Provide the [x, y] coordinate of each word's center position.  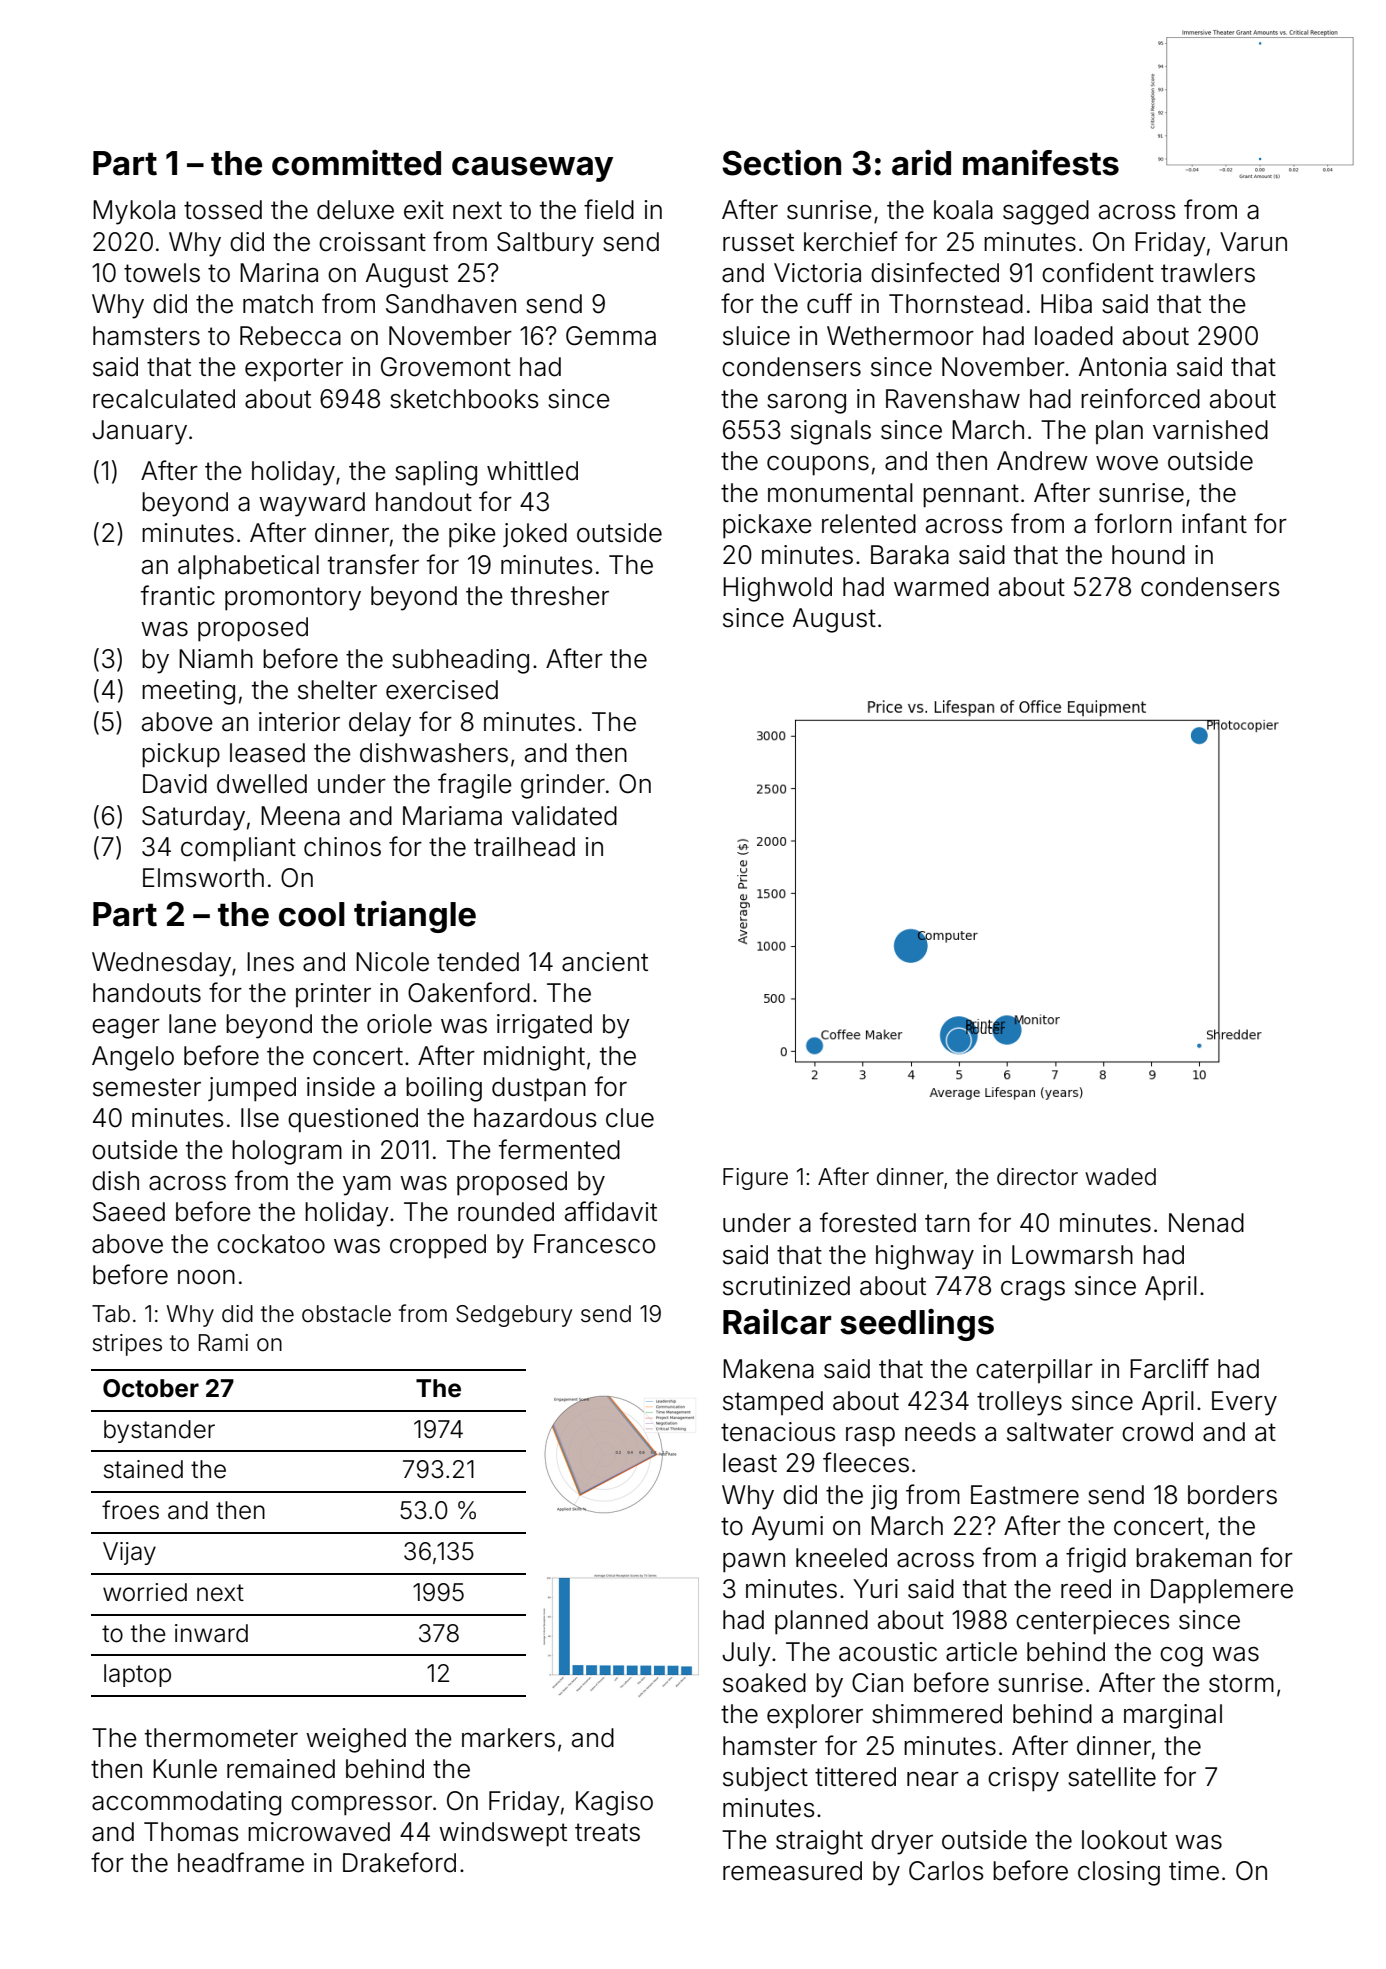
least [750, 1463]
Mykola [134, 212]
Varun [1253, 242]
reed [1086, 1589]
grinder [563, 786]
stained [143, 1469]
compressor [361, 1806]
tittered [855, 1777]
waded [1120, 1177]
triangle [415, 917]
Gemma [611, 336]
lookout [1124, 1840]
